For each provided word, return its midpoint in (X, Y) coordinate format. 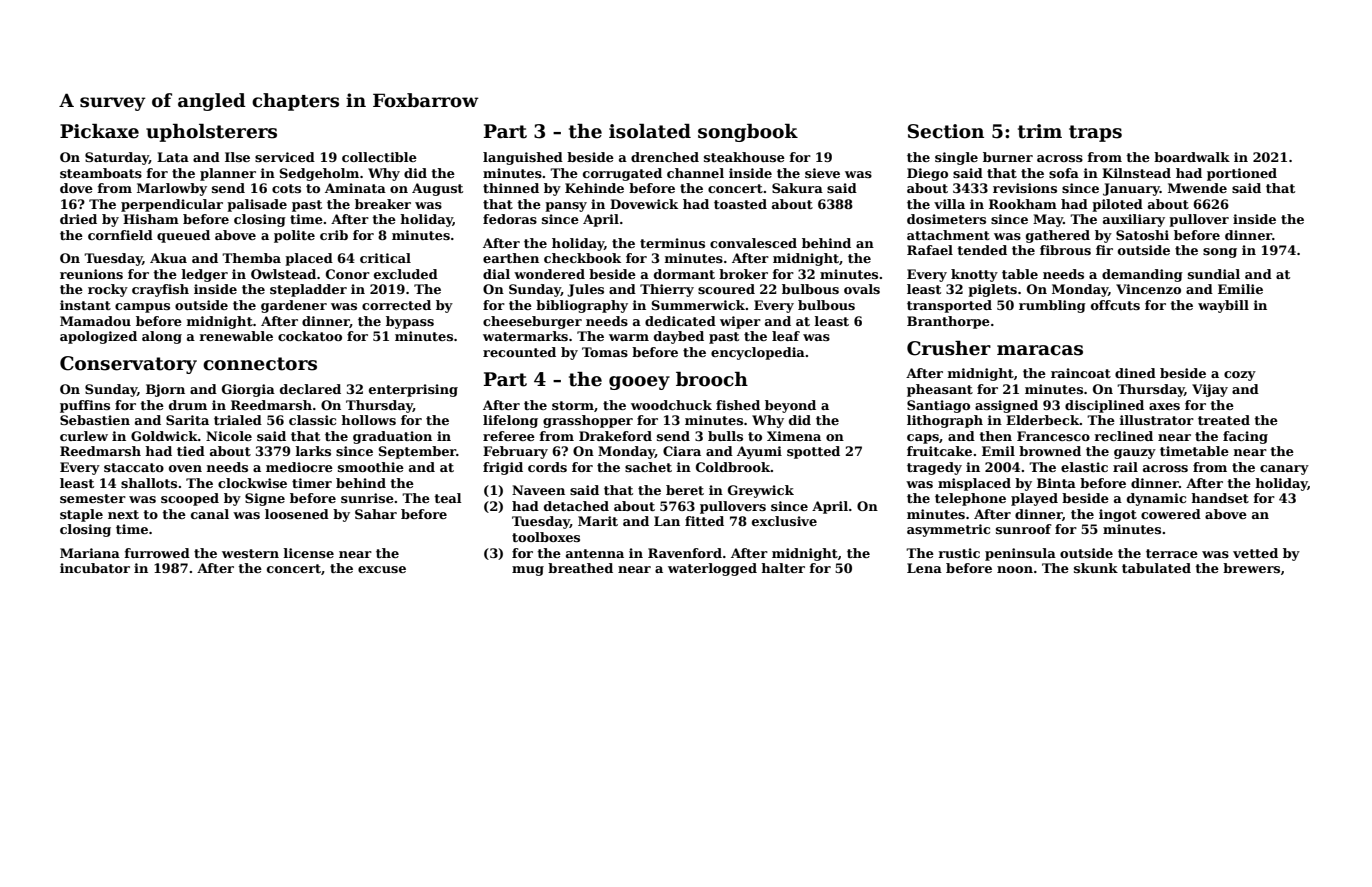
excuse (382, 569)
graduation (392, 437)
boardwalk (1192, 157)
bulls (725, 436)
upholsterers (211, 133)
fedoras (510, 219)
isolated (650, 131)
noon (1015, 569)
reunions (91, 274)
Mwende (1197, 188)
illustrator (1156, 420)
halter (783, 568)
